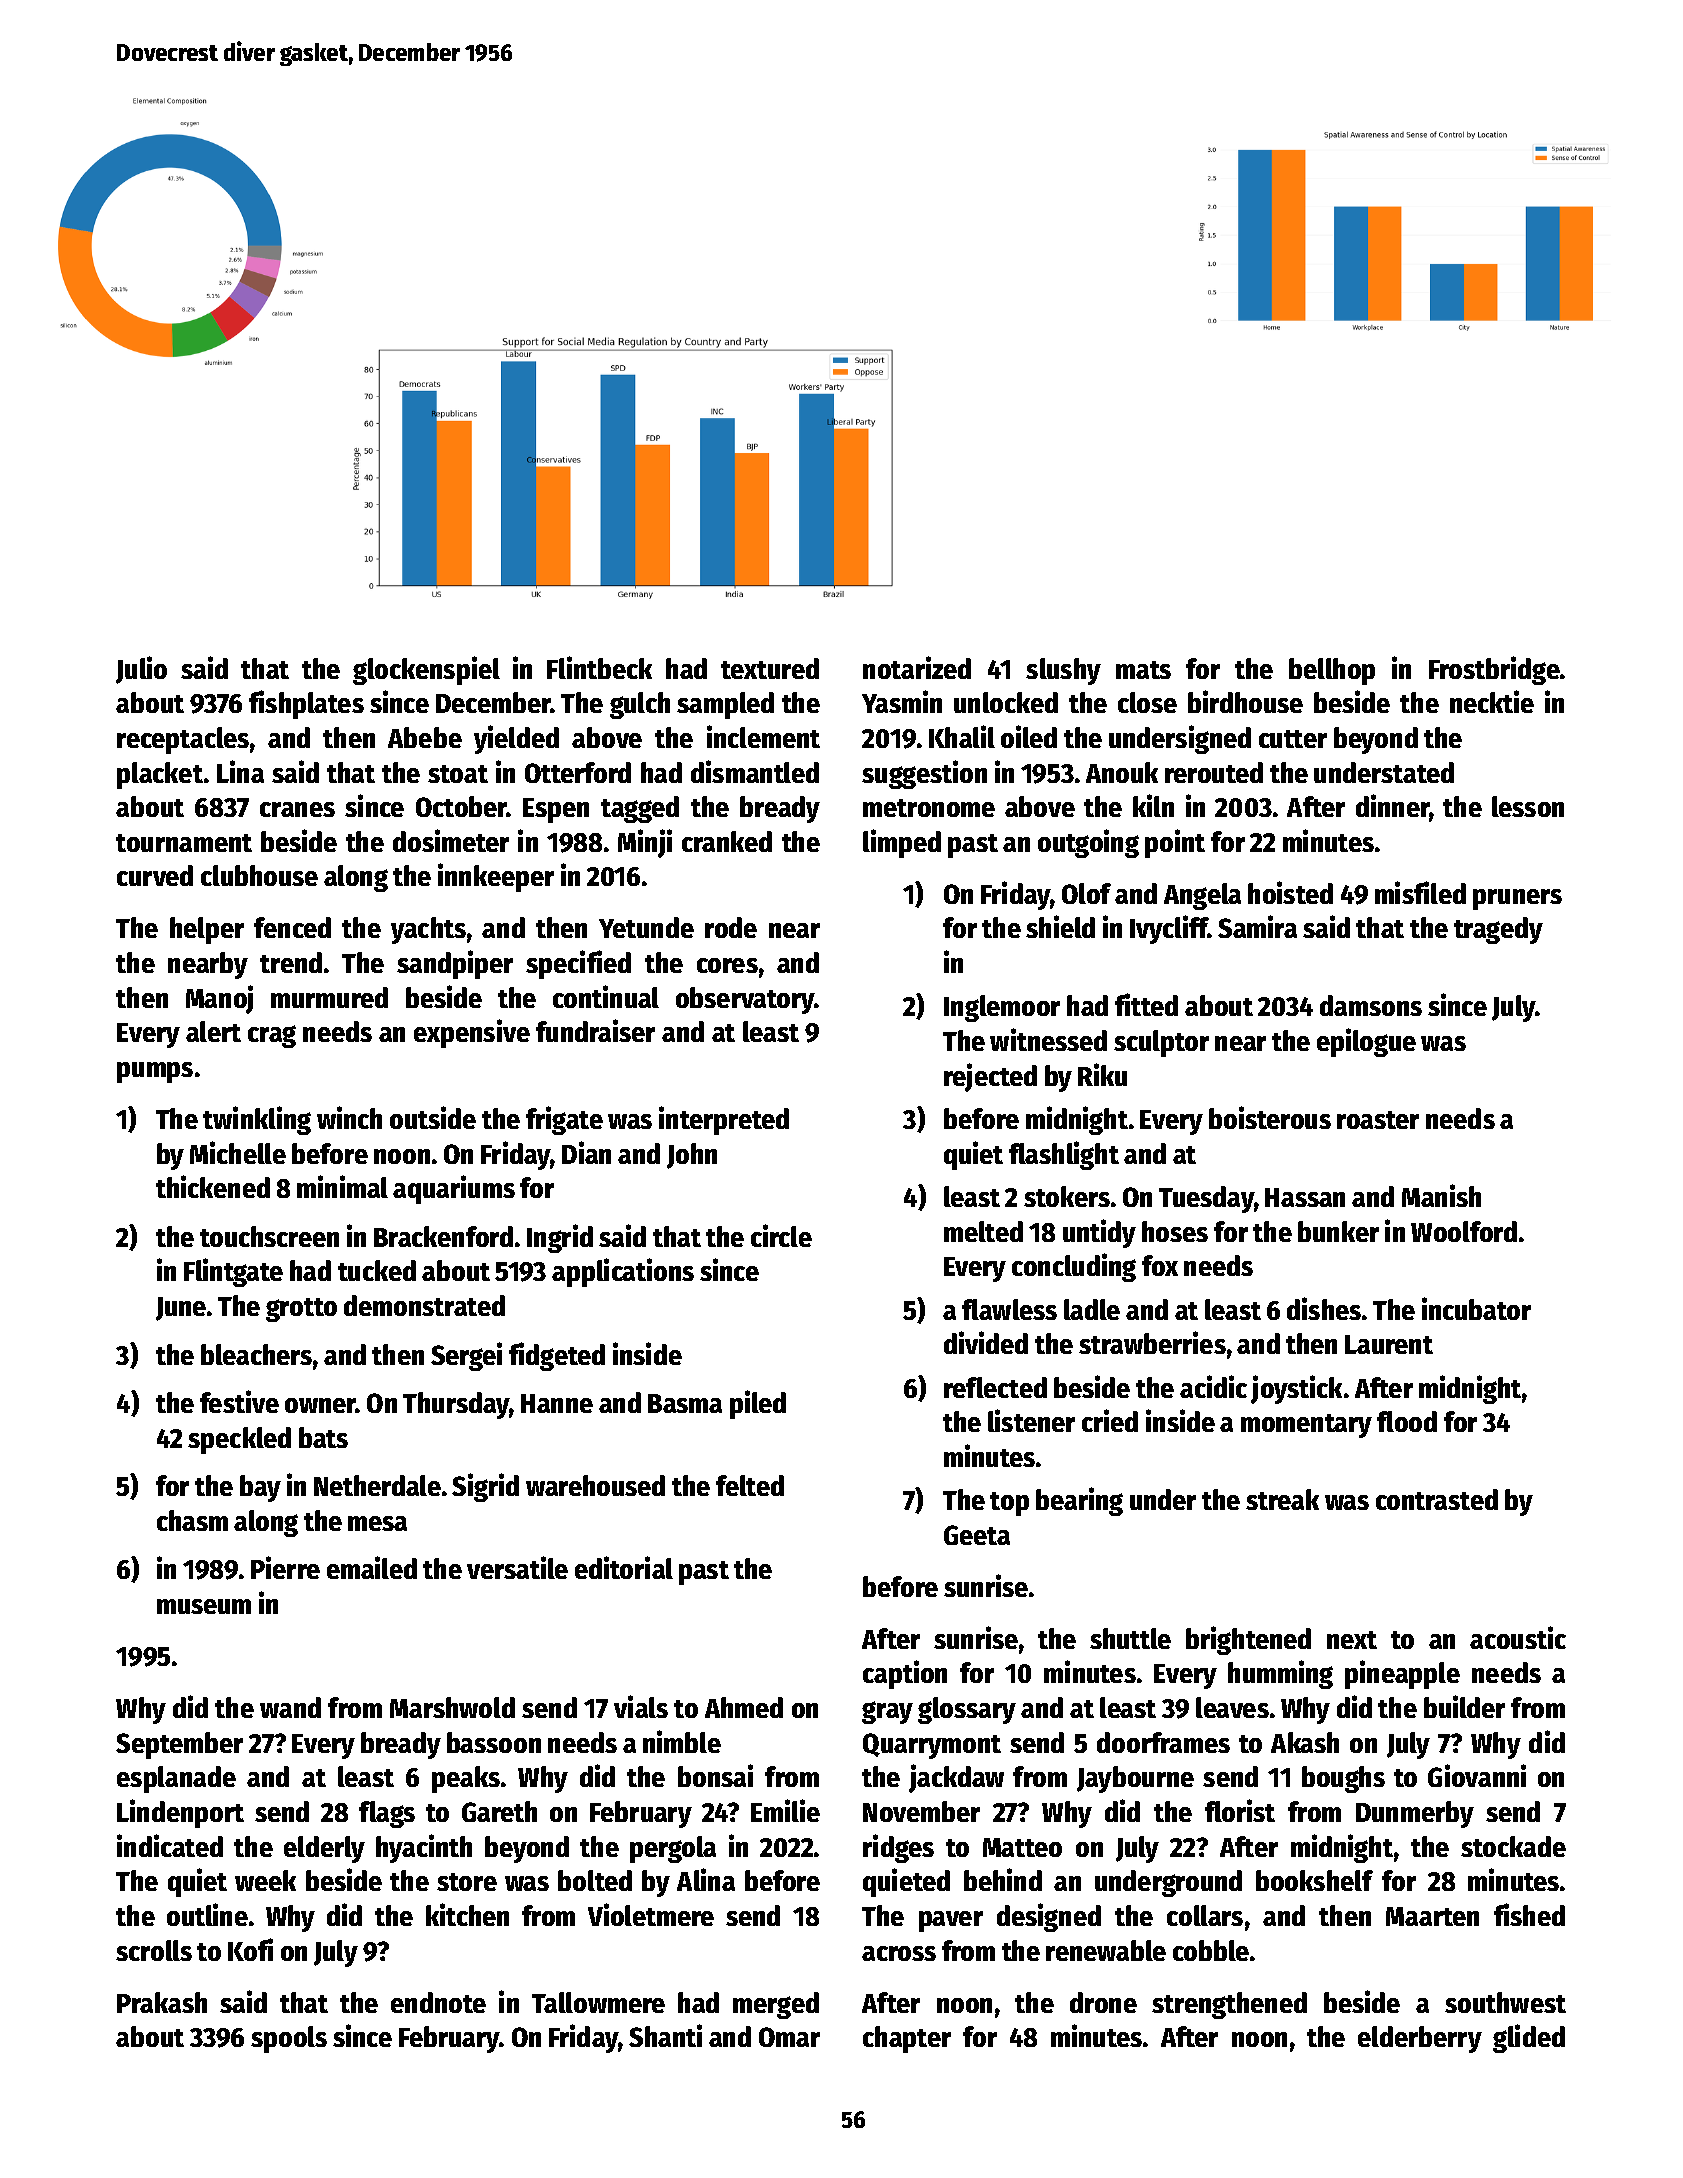 The height and width of the screenshot is (2178, 1683). What do you see at coordinates (1314, 1880) in the screenshot?
I see `bookshelf` at bounding box center [1314, 1880].
